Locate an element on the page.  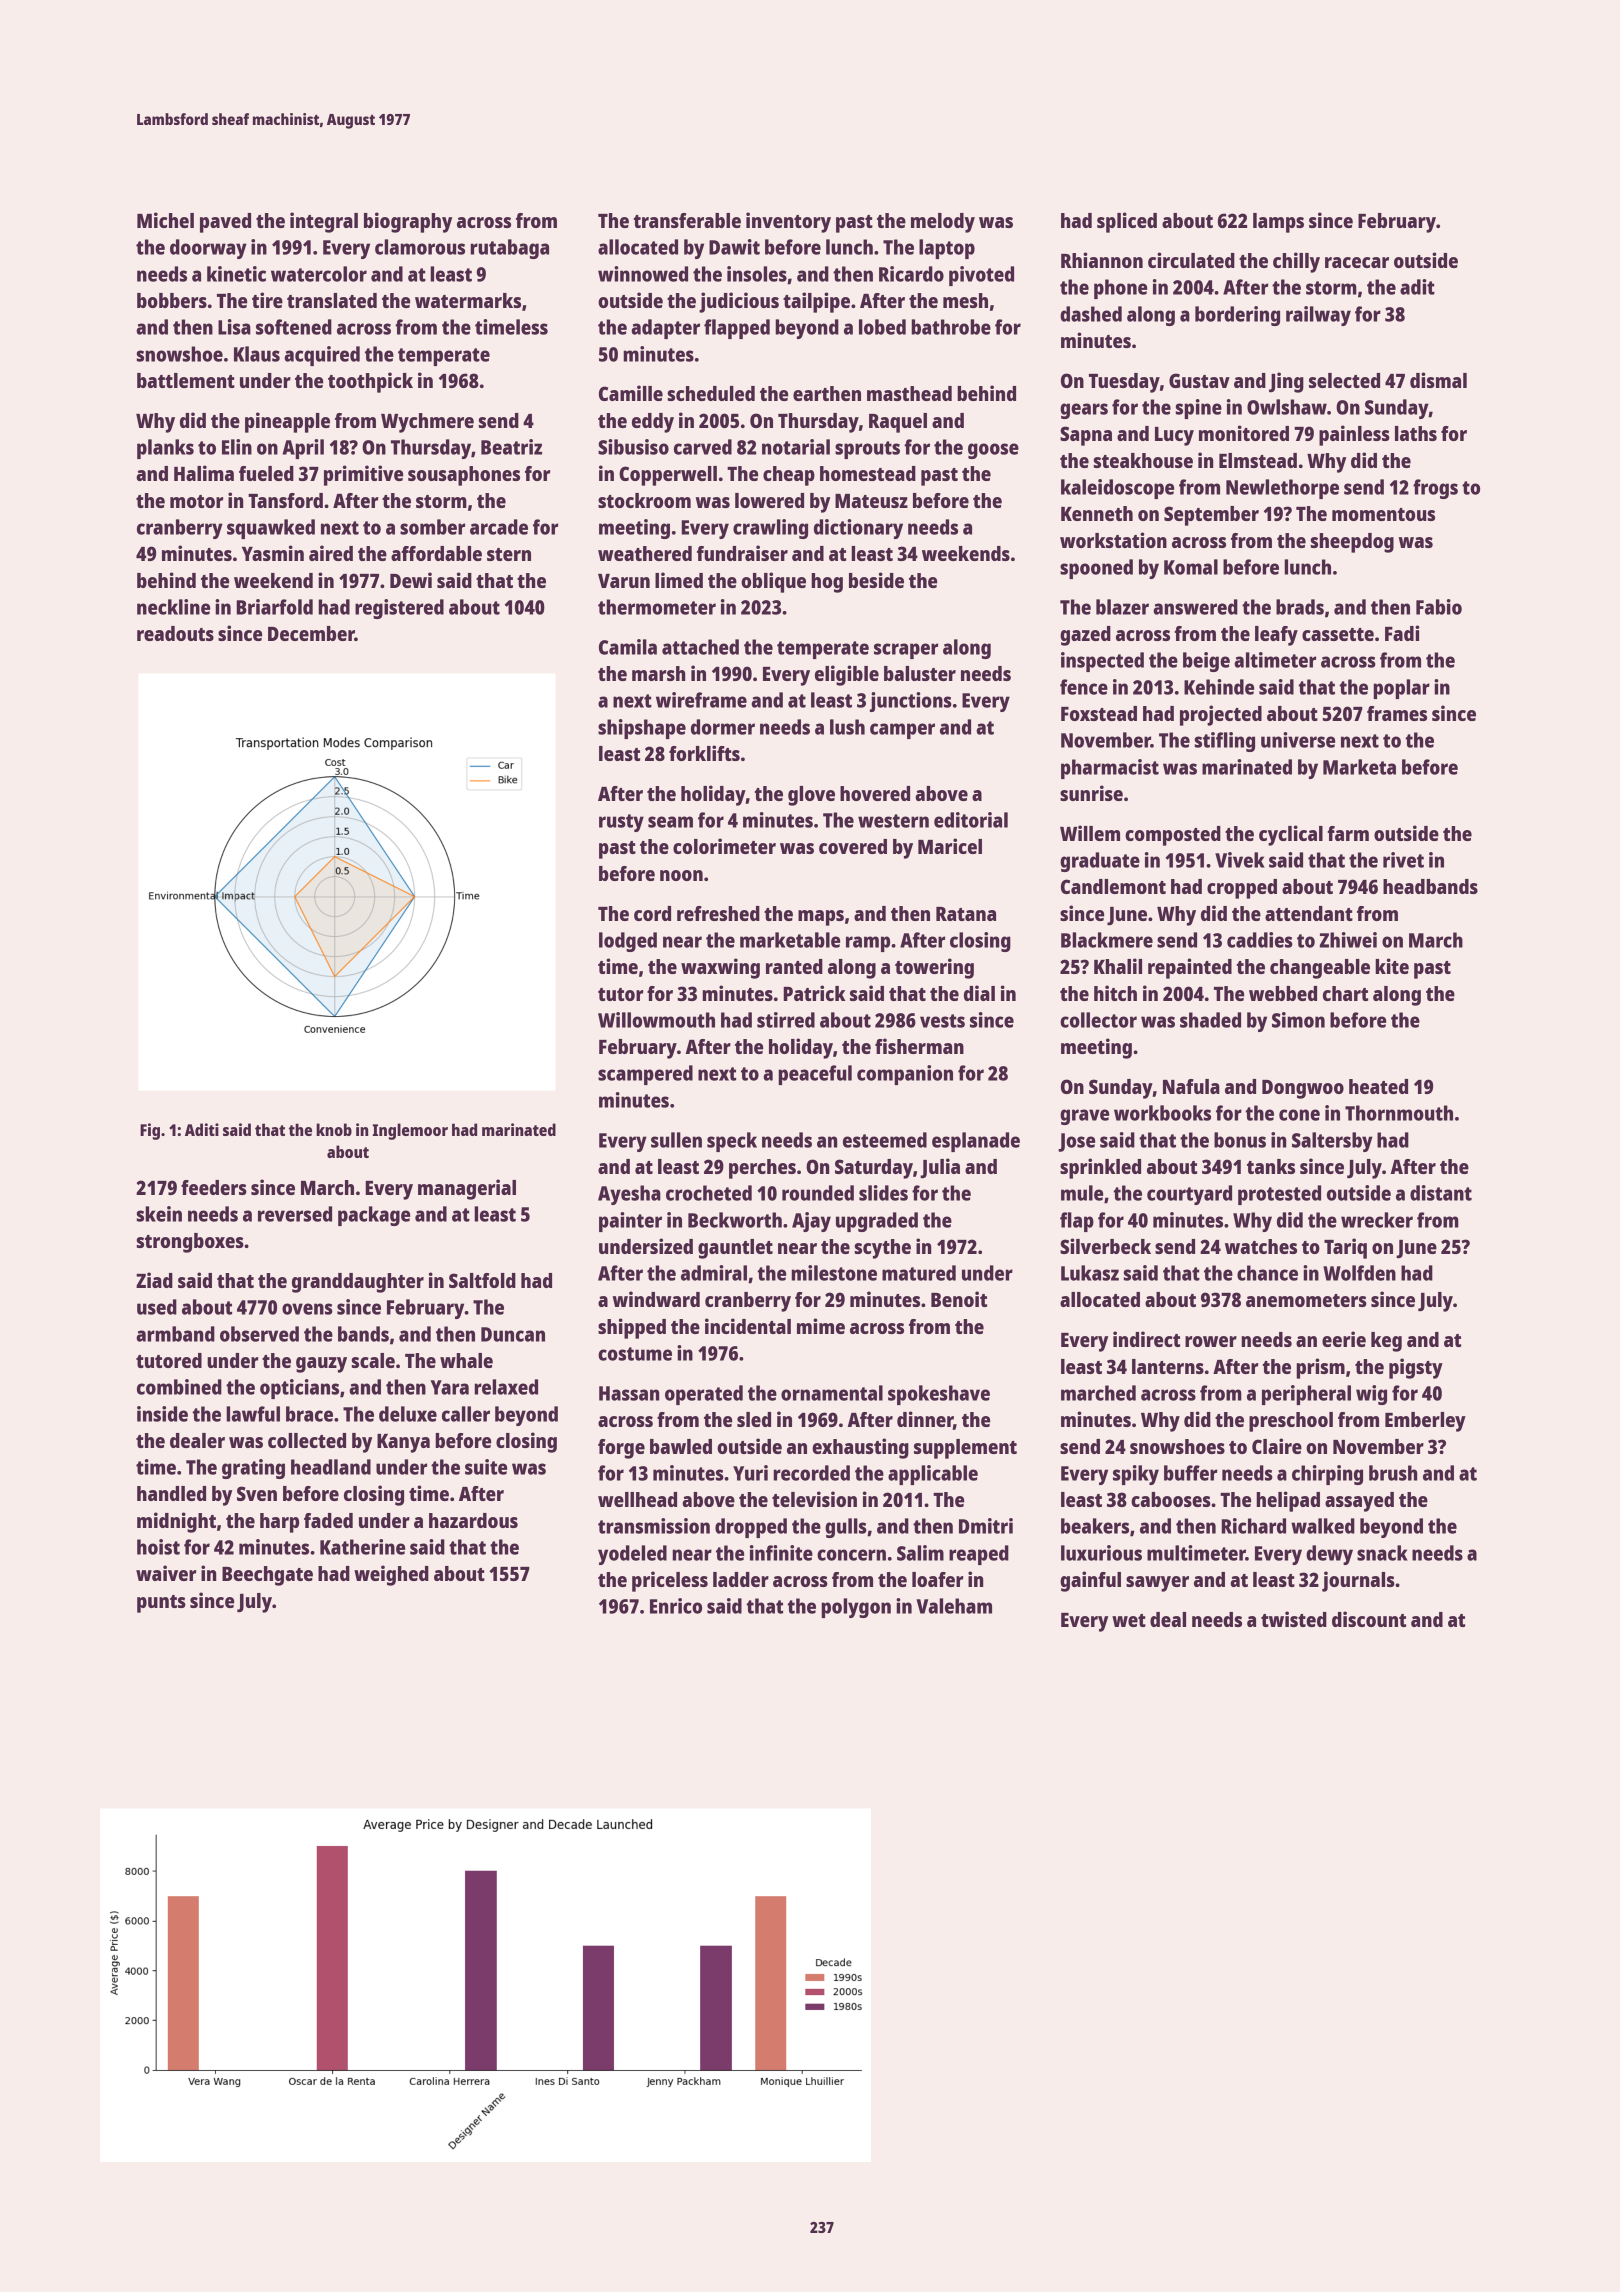
punts is located at coordinates (161, 1604).
